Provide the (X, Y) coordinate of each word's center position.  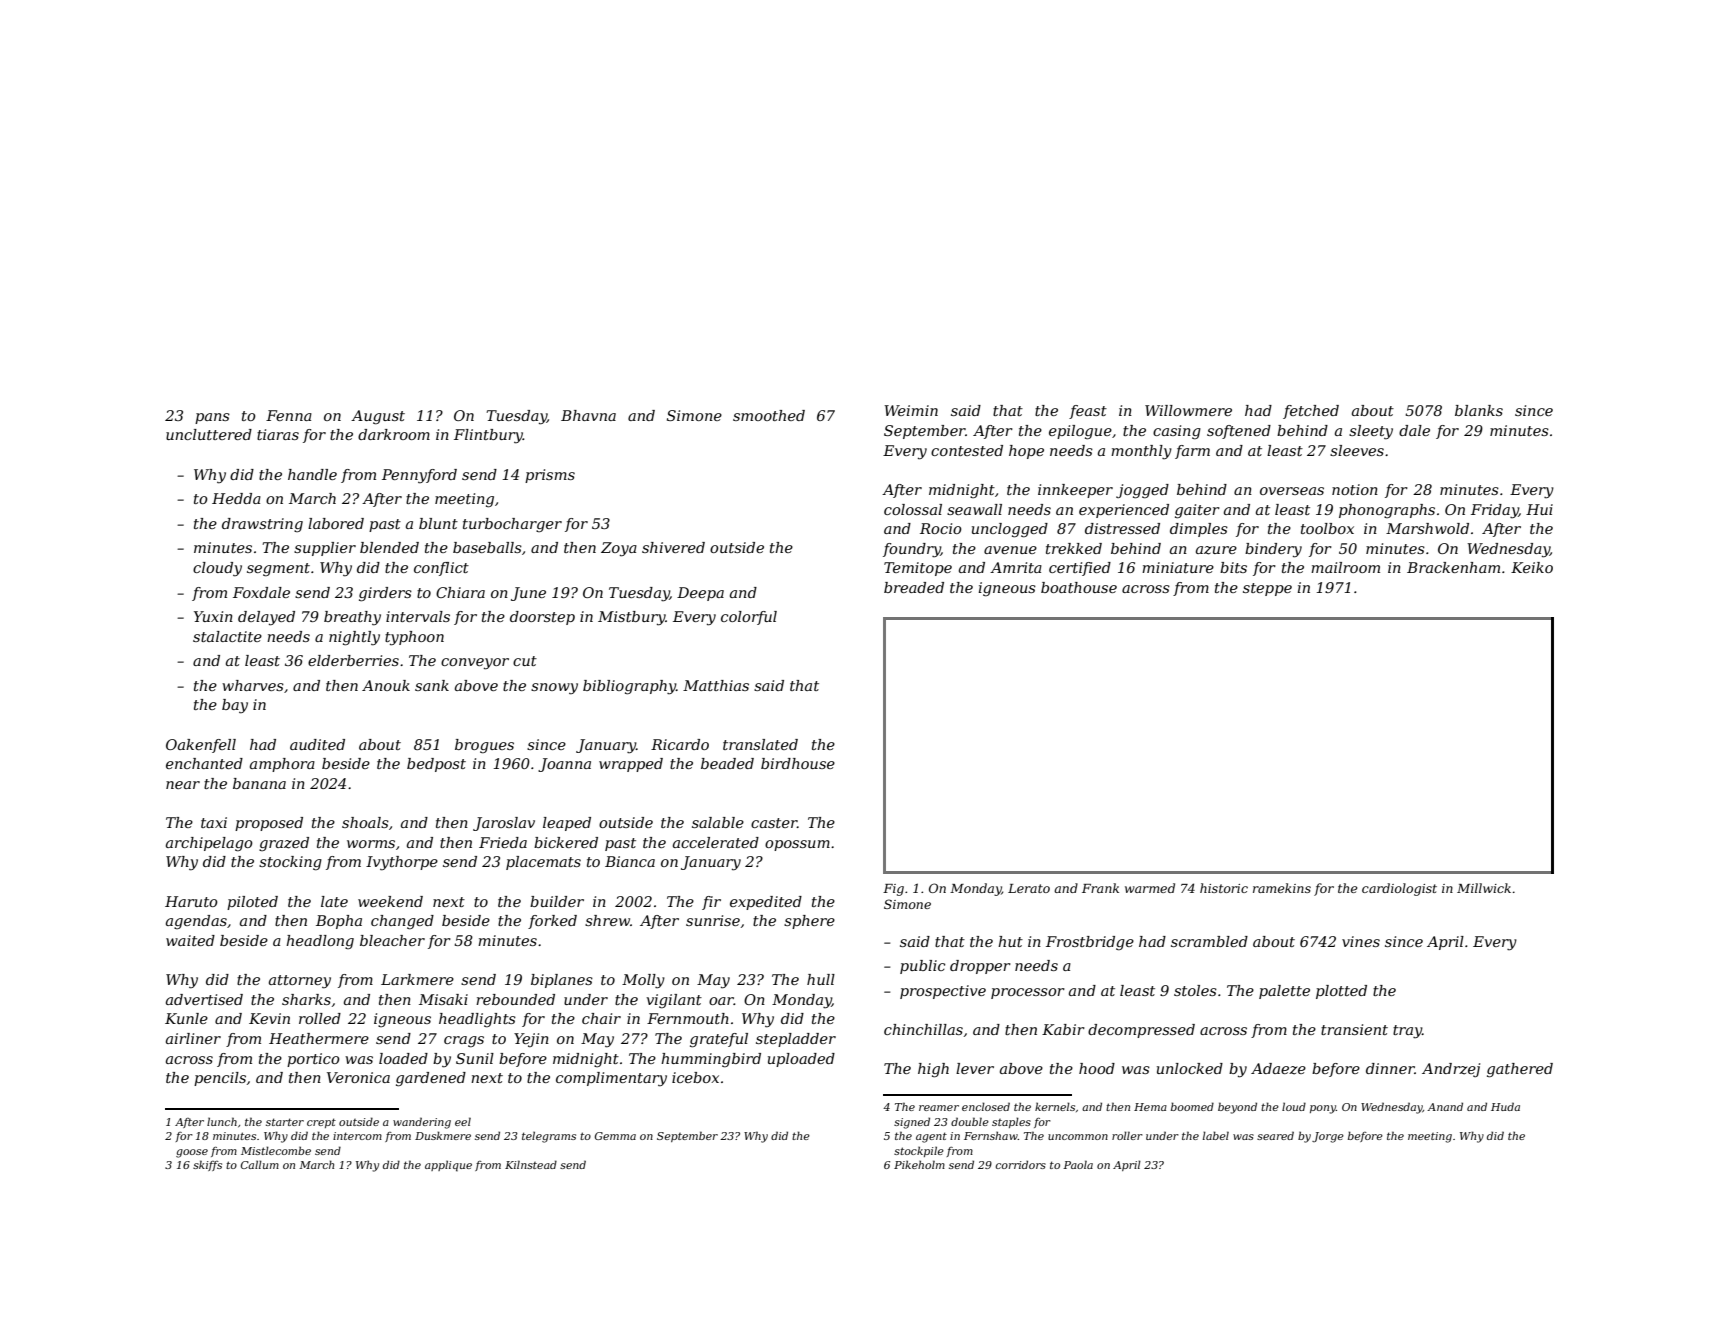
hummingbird (711, 1060)
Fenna (289, 415)
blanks (1479, 410)
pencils (220, 1079)
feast (1088, 412)
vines (1361, 941)
